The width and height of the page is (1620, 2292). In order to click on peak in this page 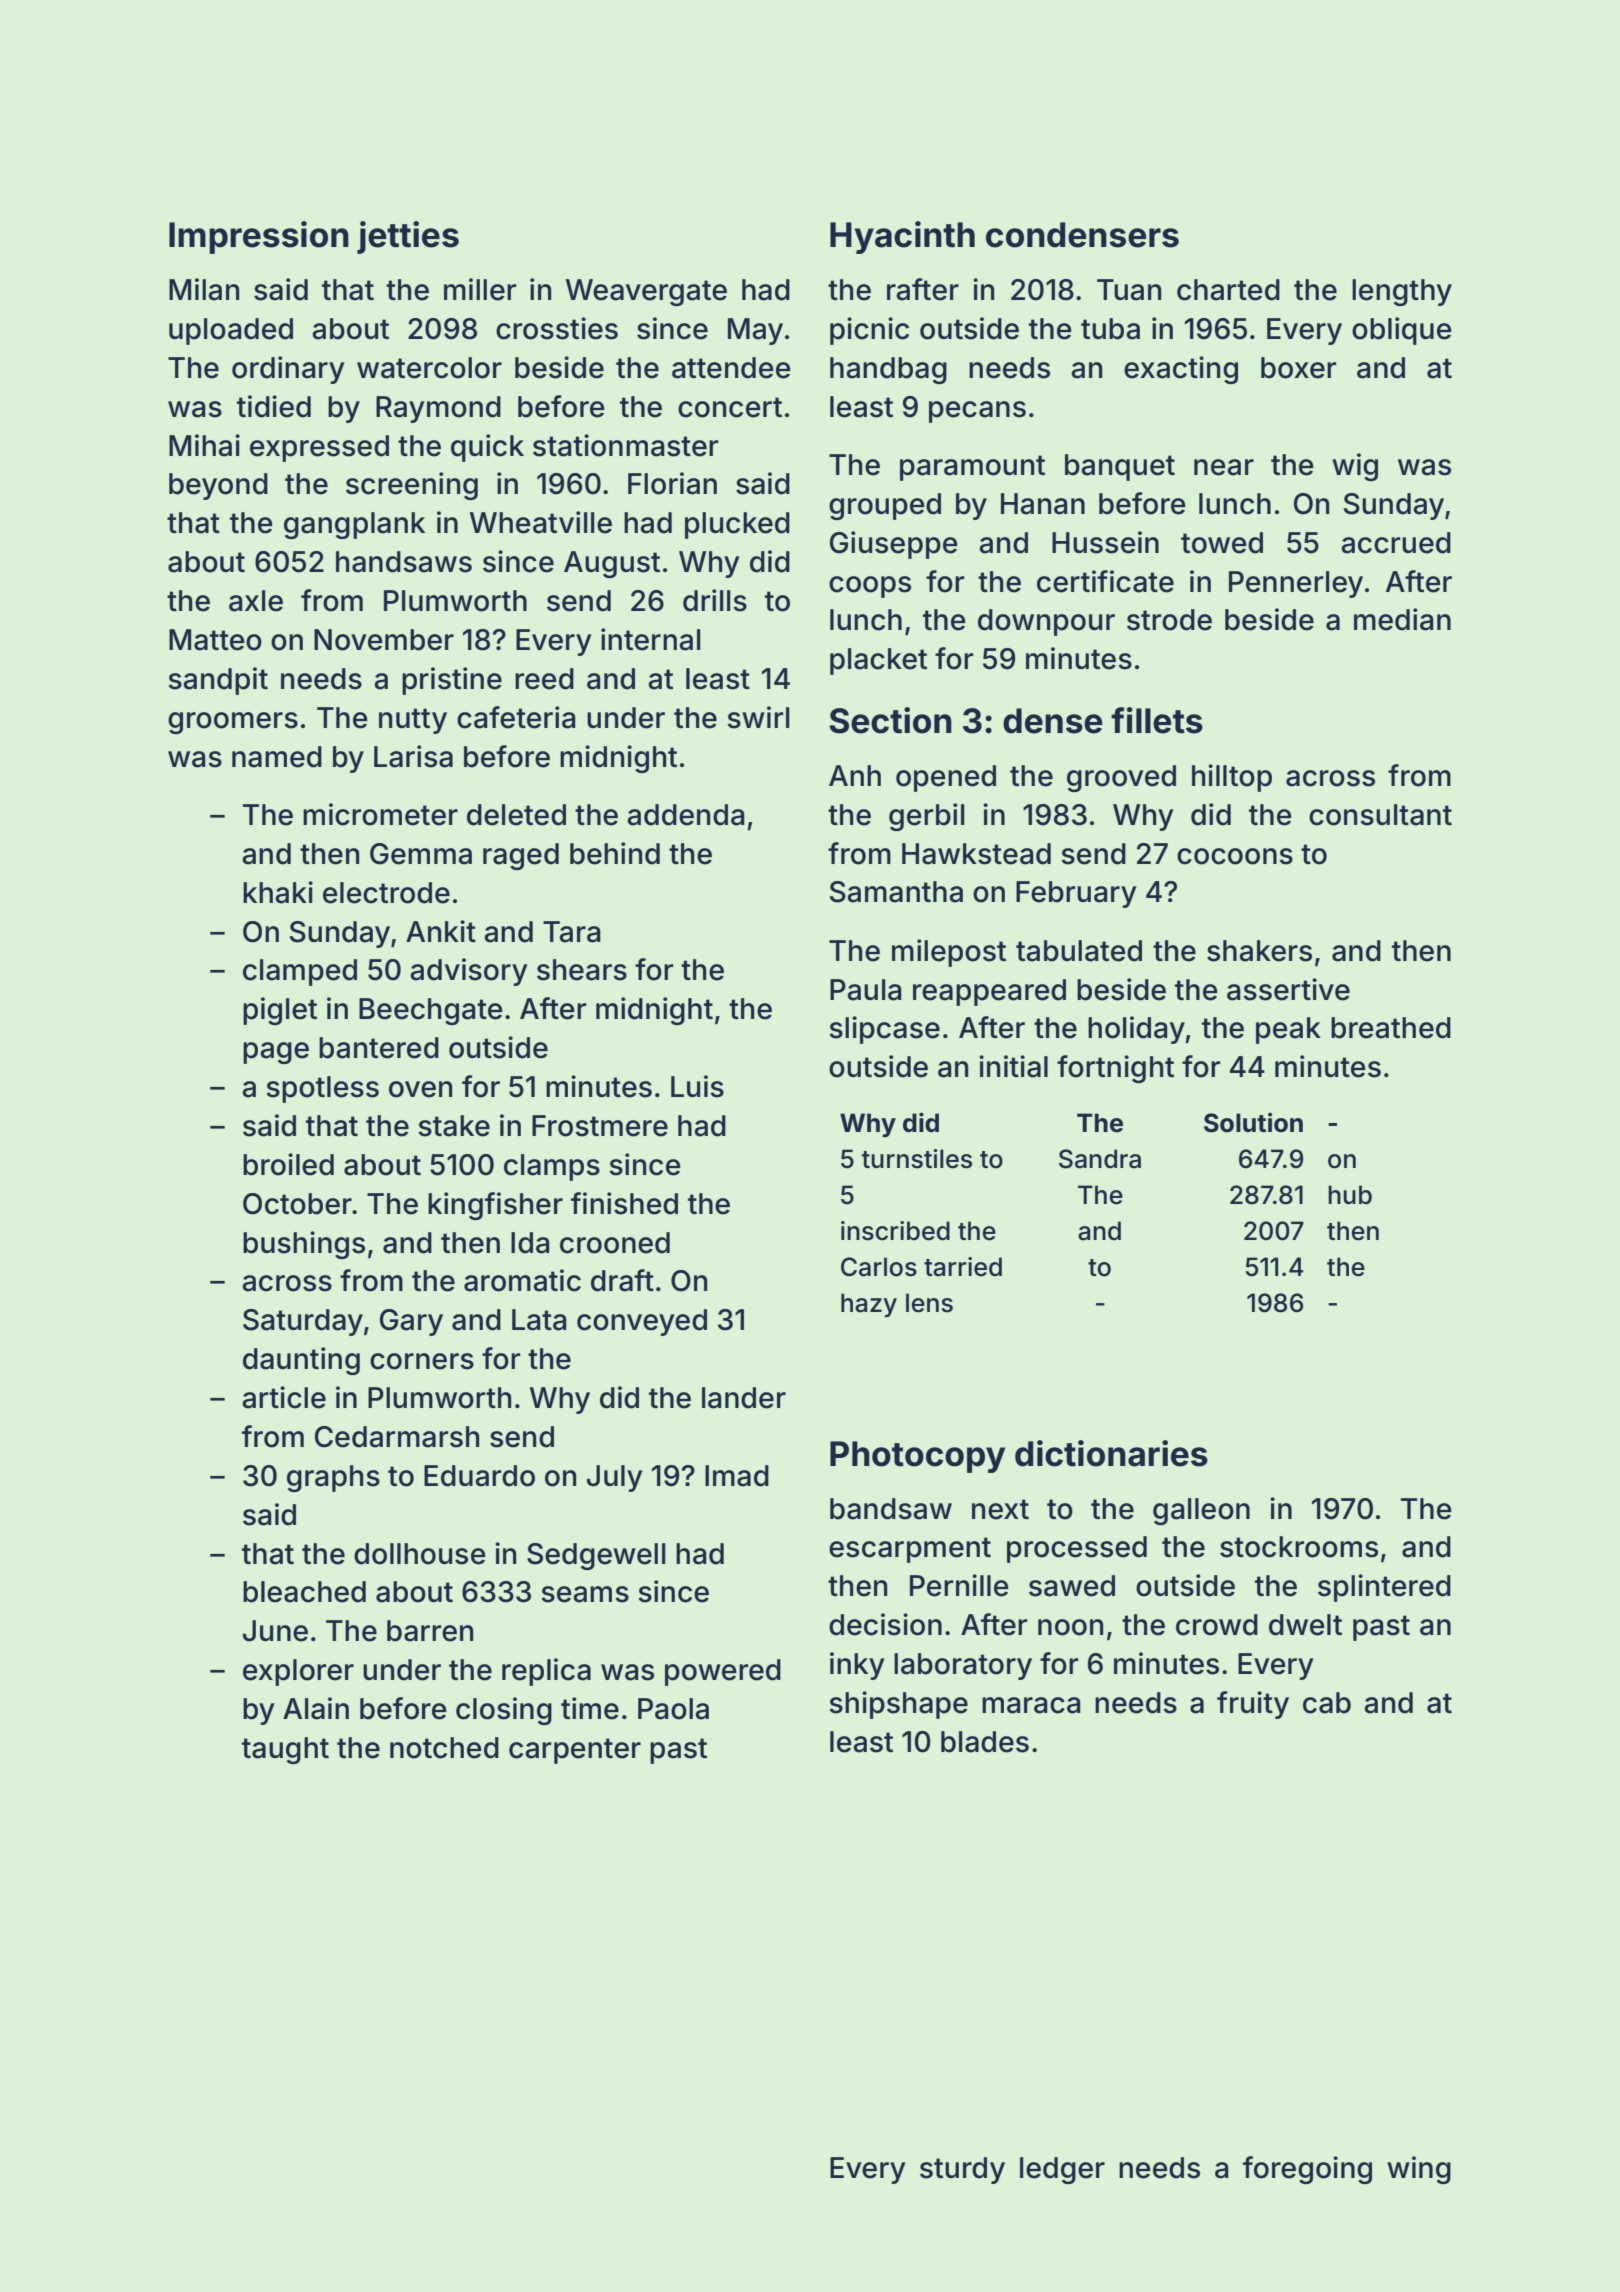, I will do `click(1288, 1030)`.
